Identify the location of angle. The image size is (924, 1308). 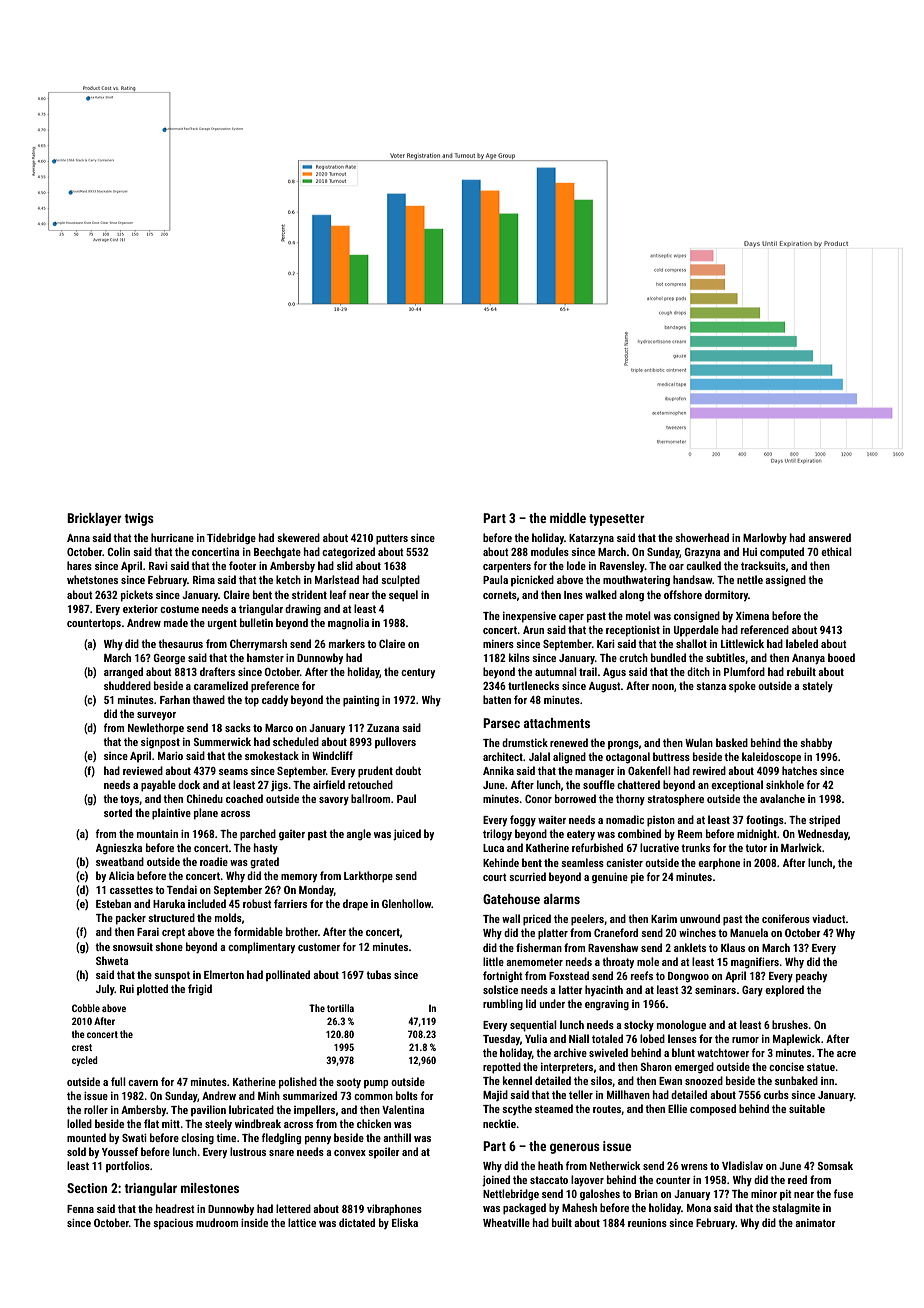
(358, 834).
